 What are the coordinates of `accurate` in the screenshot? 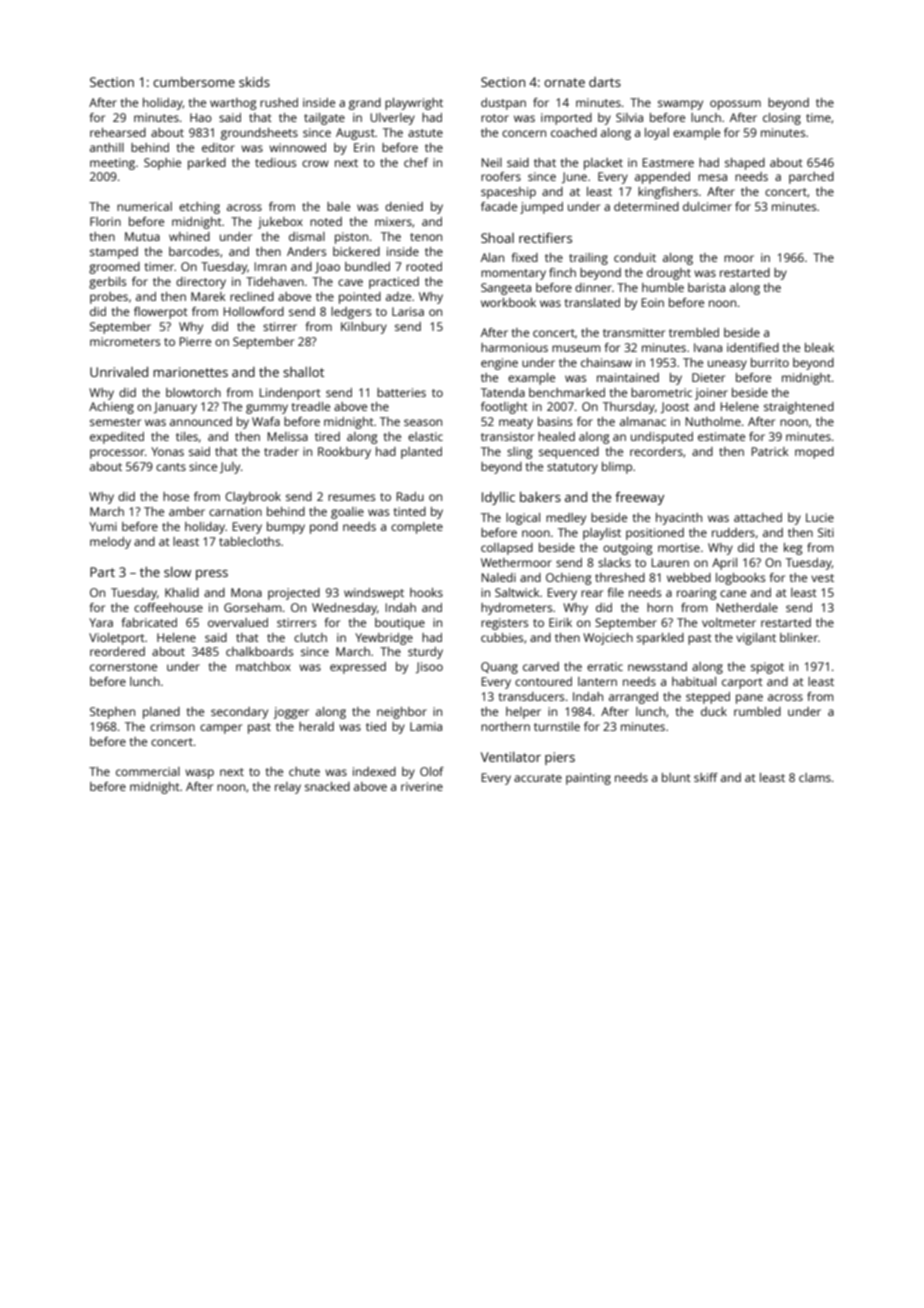 It's located at (538, 778).
